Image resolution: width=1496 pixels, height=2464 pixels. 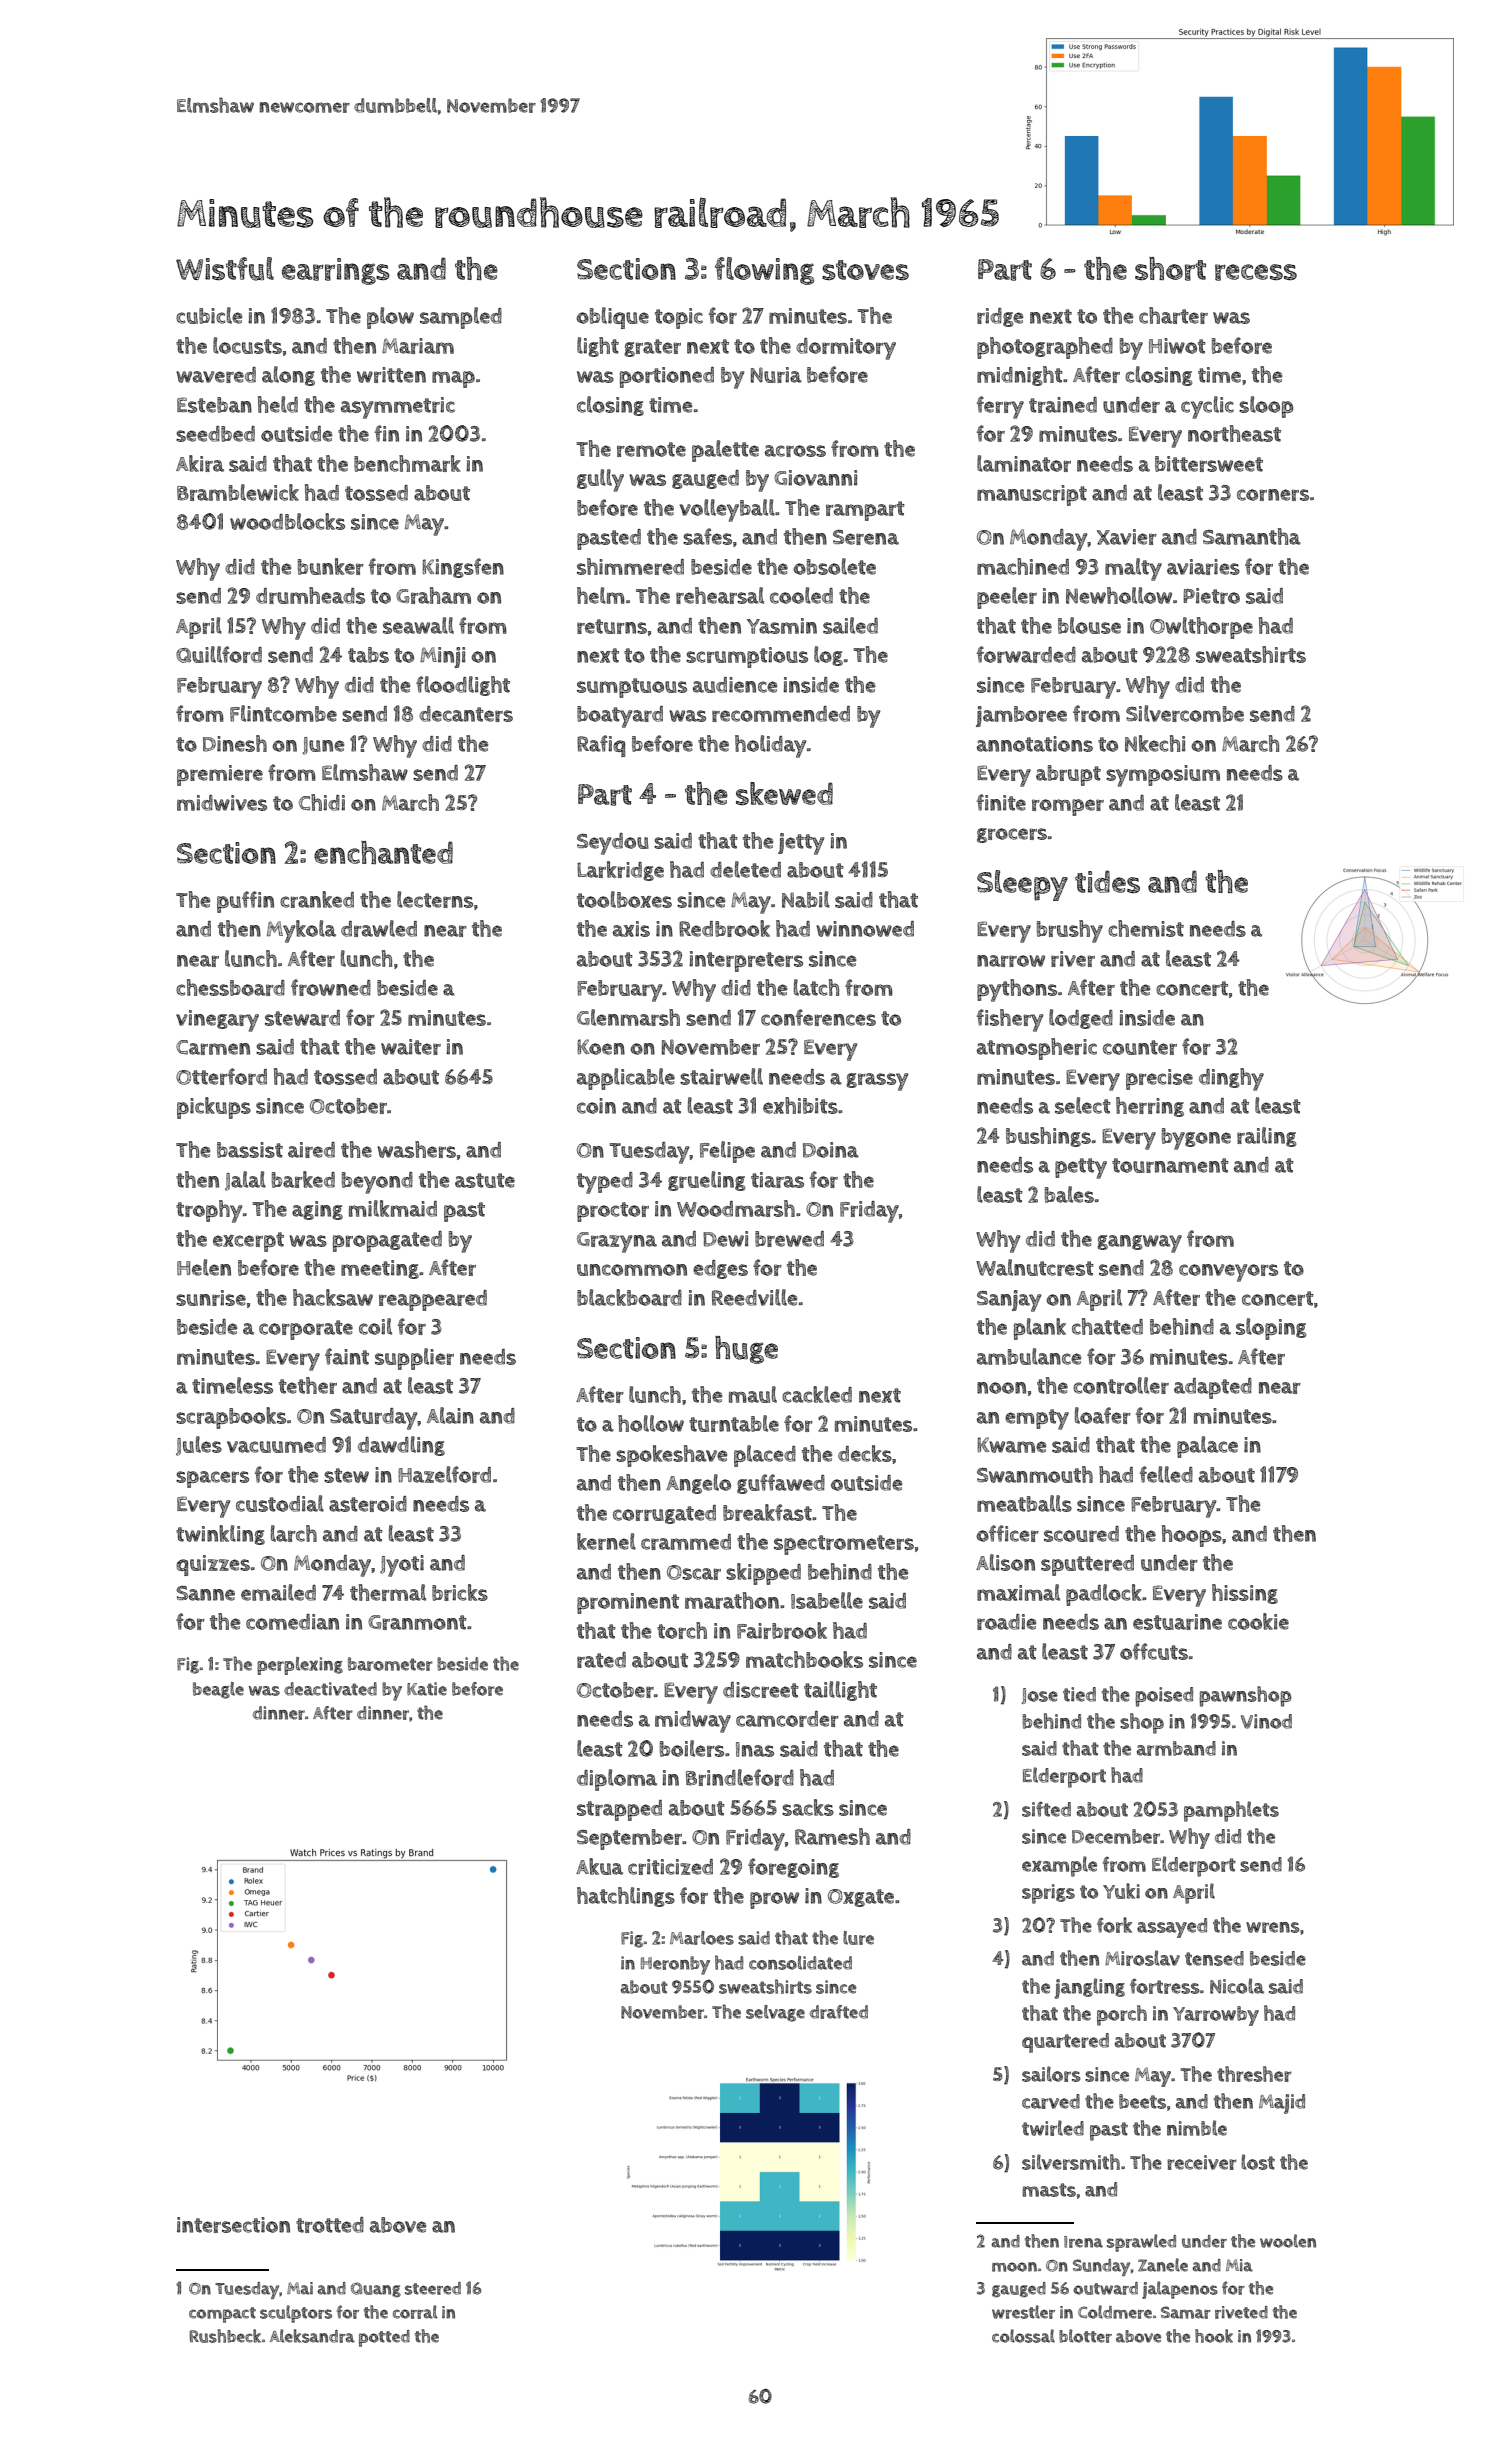 I want to click on Aleksandra, so click(x=312, y=2336).
